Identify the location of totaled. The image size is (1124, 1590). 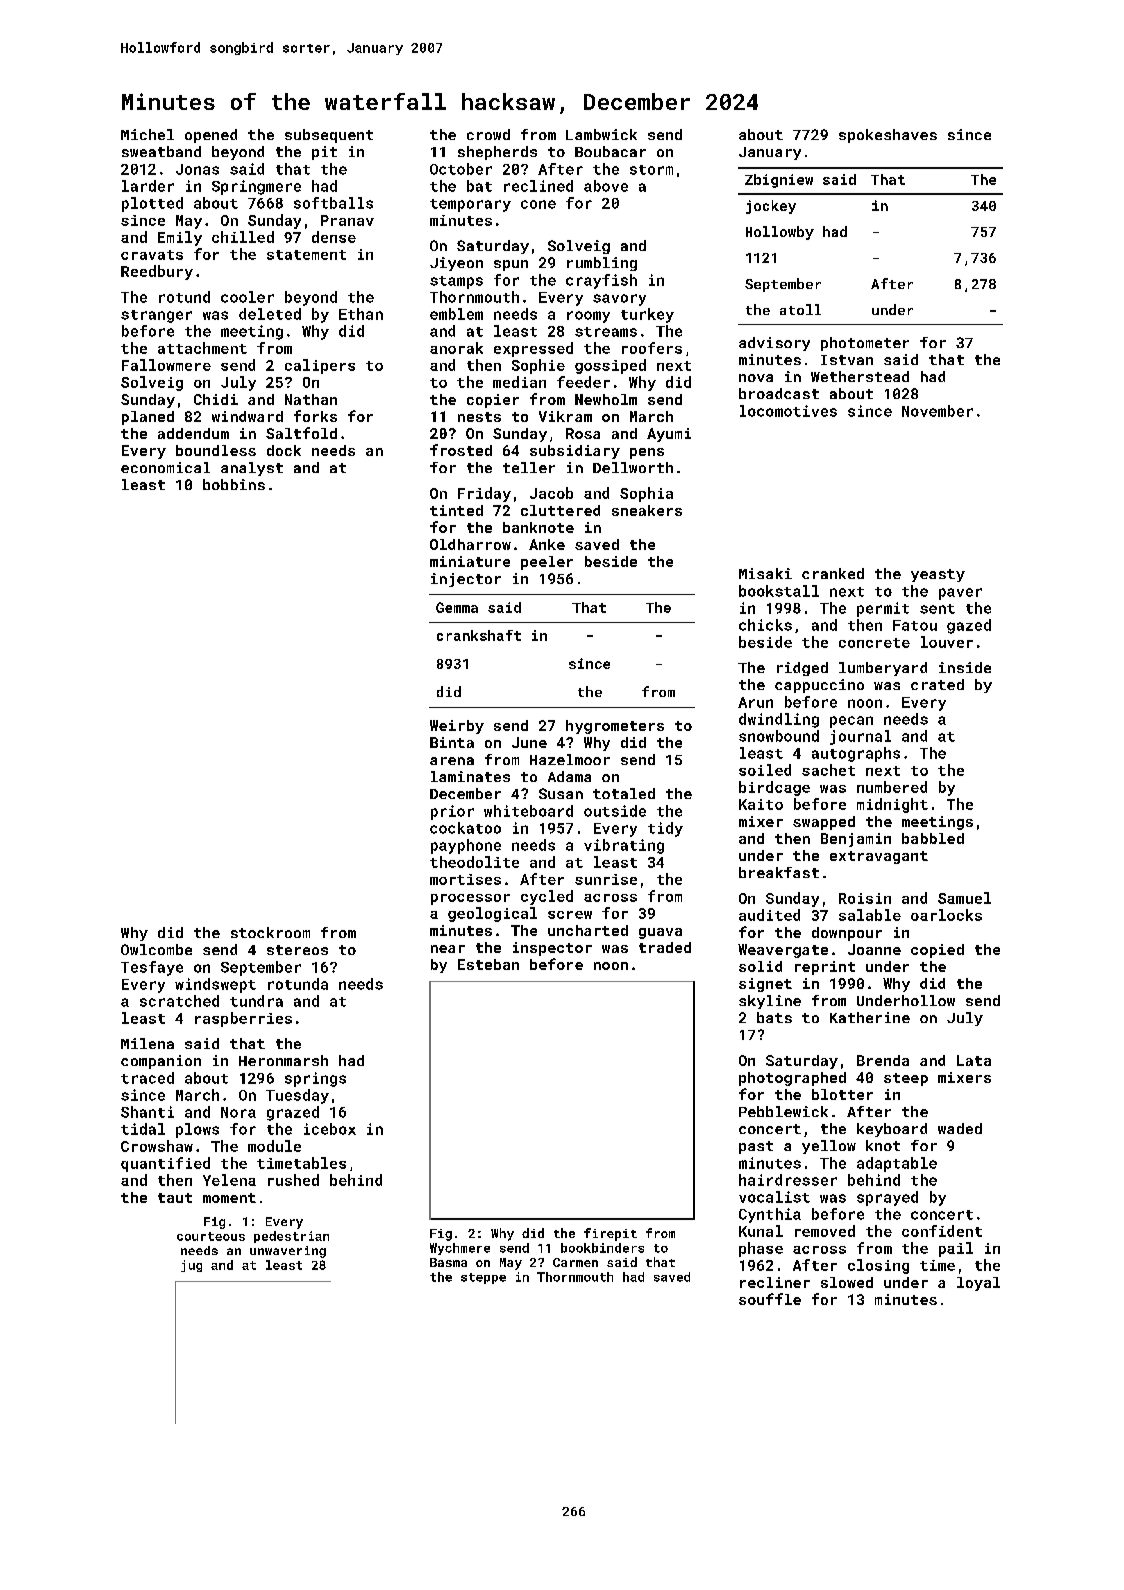
(624, 793).
